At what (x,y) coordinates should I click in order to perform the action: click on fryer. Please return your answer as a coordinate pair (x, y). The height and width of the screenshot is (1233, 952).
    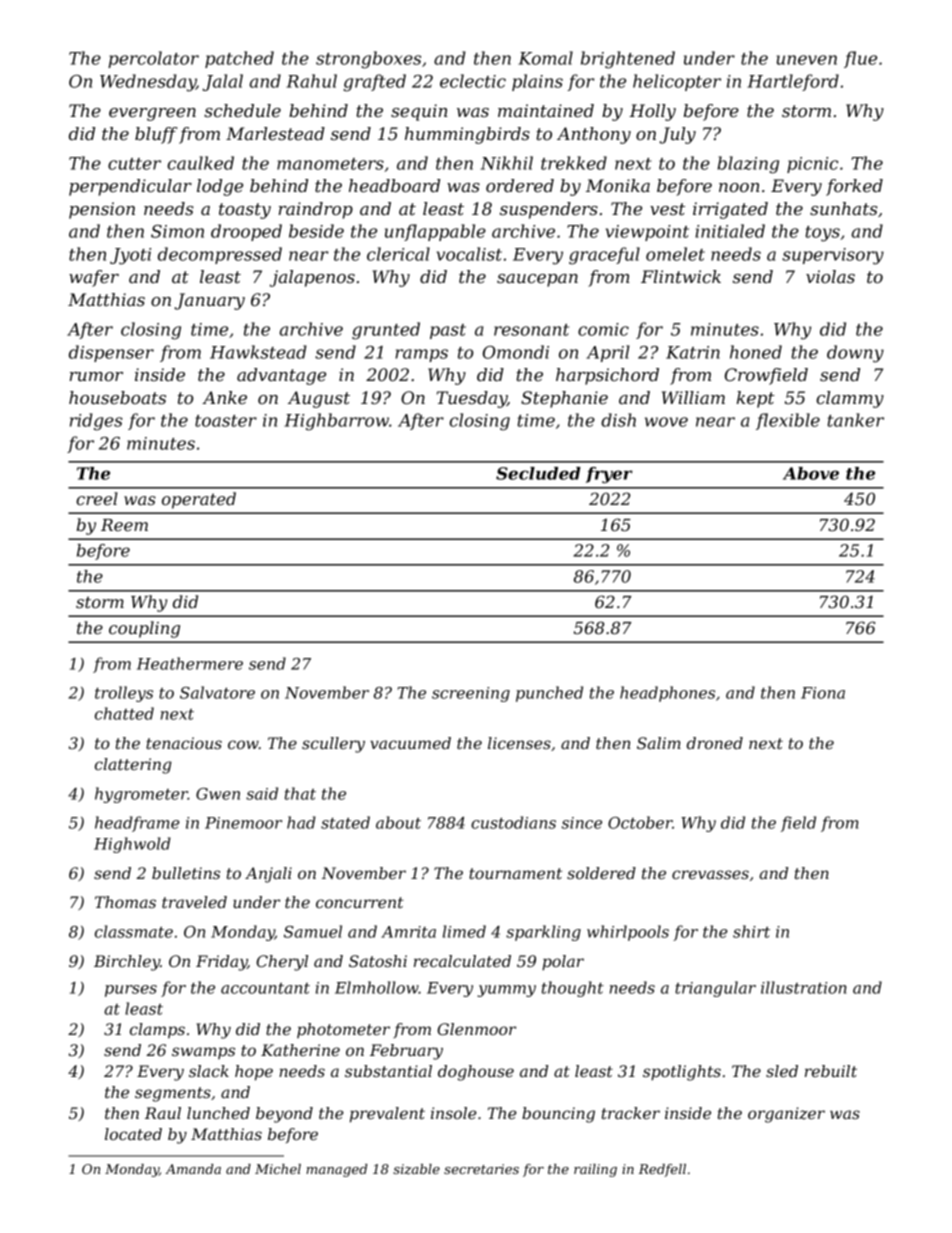
    Looking at the image, I should click on (609, 475).
